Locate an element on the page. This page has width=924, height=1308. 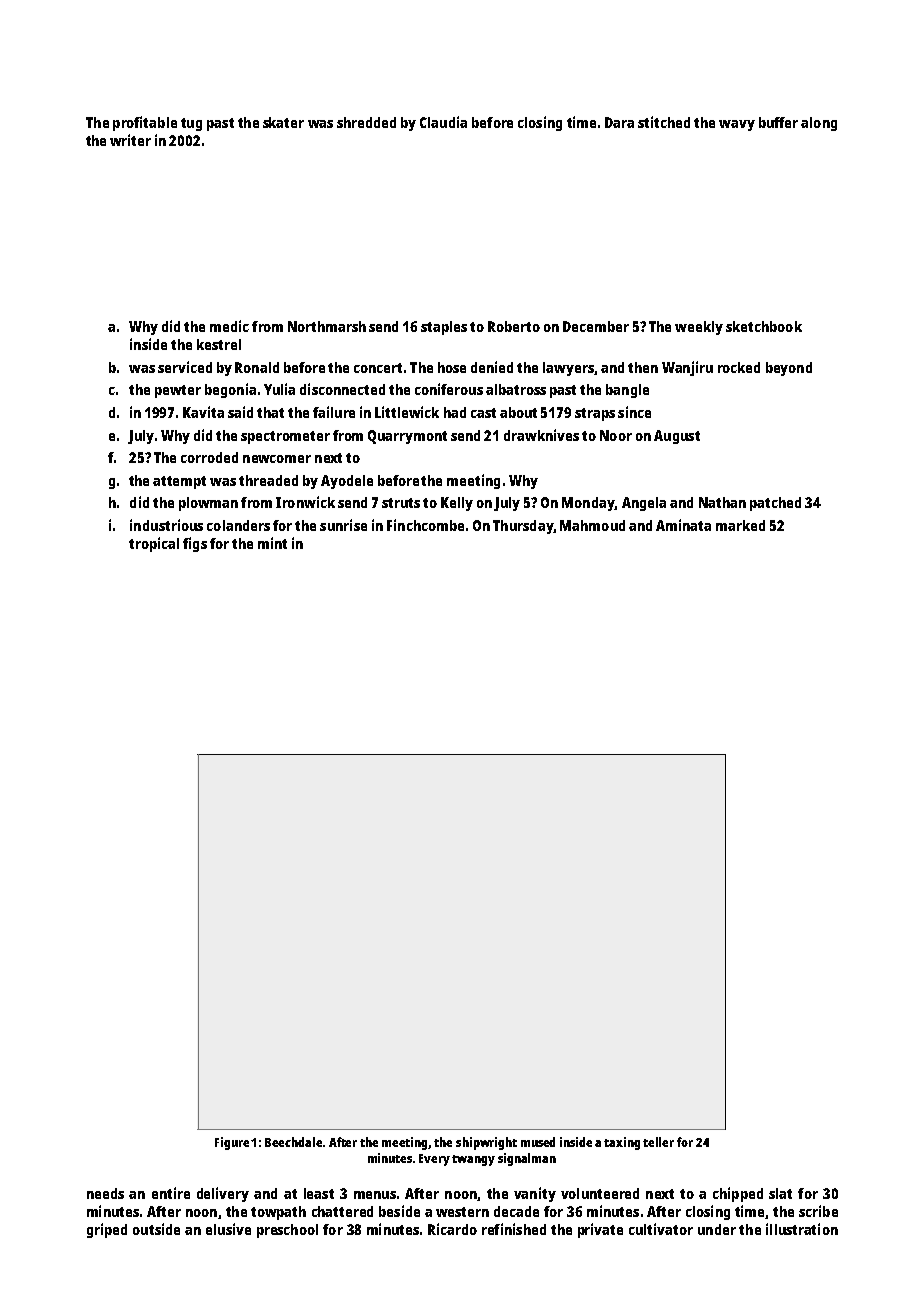
Figure is located at coordinates (232, 1143).
